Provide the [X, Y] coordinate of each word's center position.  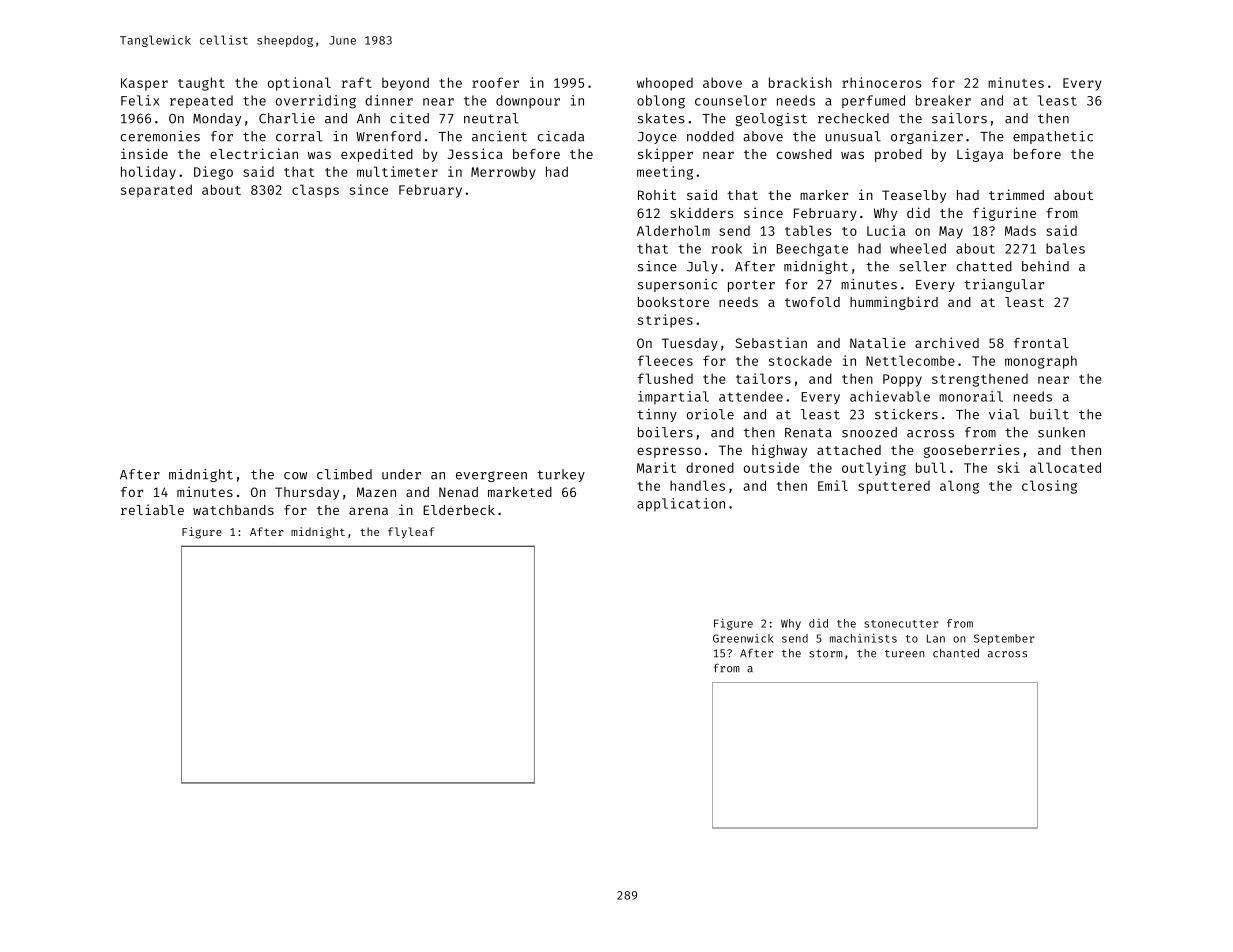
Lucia [886, 230]
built [1049, 414]
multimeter [397, 171]
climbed [344, 474]
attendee [751, 396]
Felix [140, 100]
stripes [665, 321]
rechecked [853, 118]
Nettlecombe [910, 360]
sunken [1061, 432]
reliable [152, 509]
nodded [710, 136]
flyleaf [411, 533]
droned [710, 467]
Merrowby [503, 173]
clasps [315, 191]
